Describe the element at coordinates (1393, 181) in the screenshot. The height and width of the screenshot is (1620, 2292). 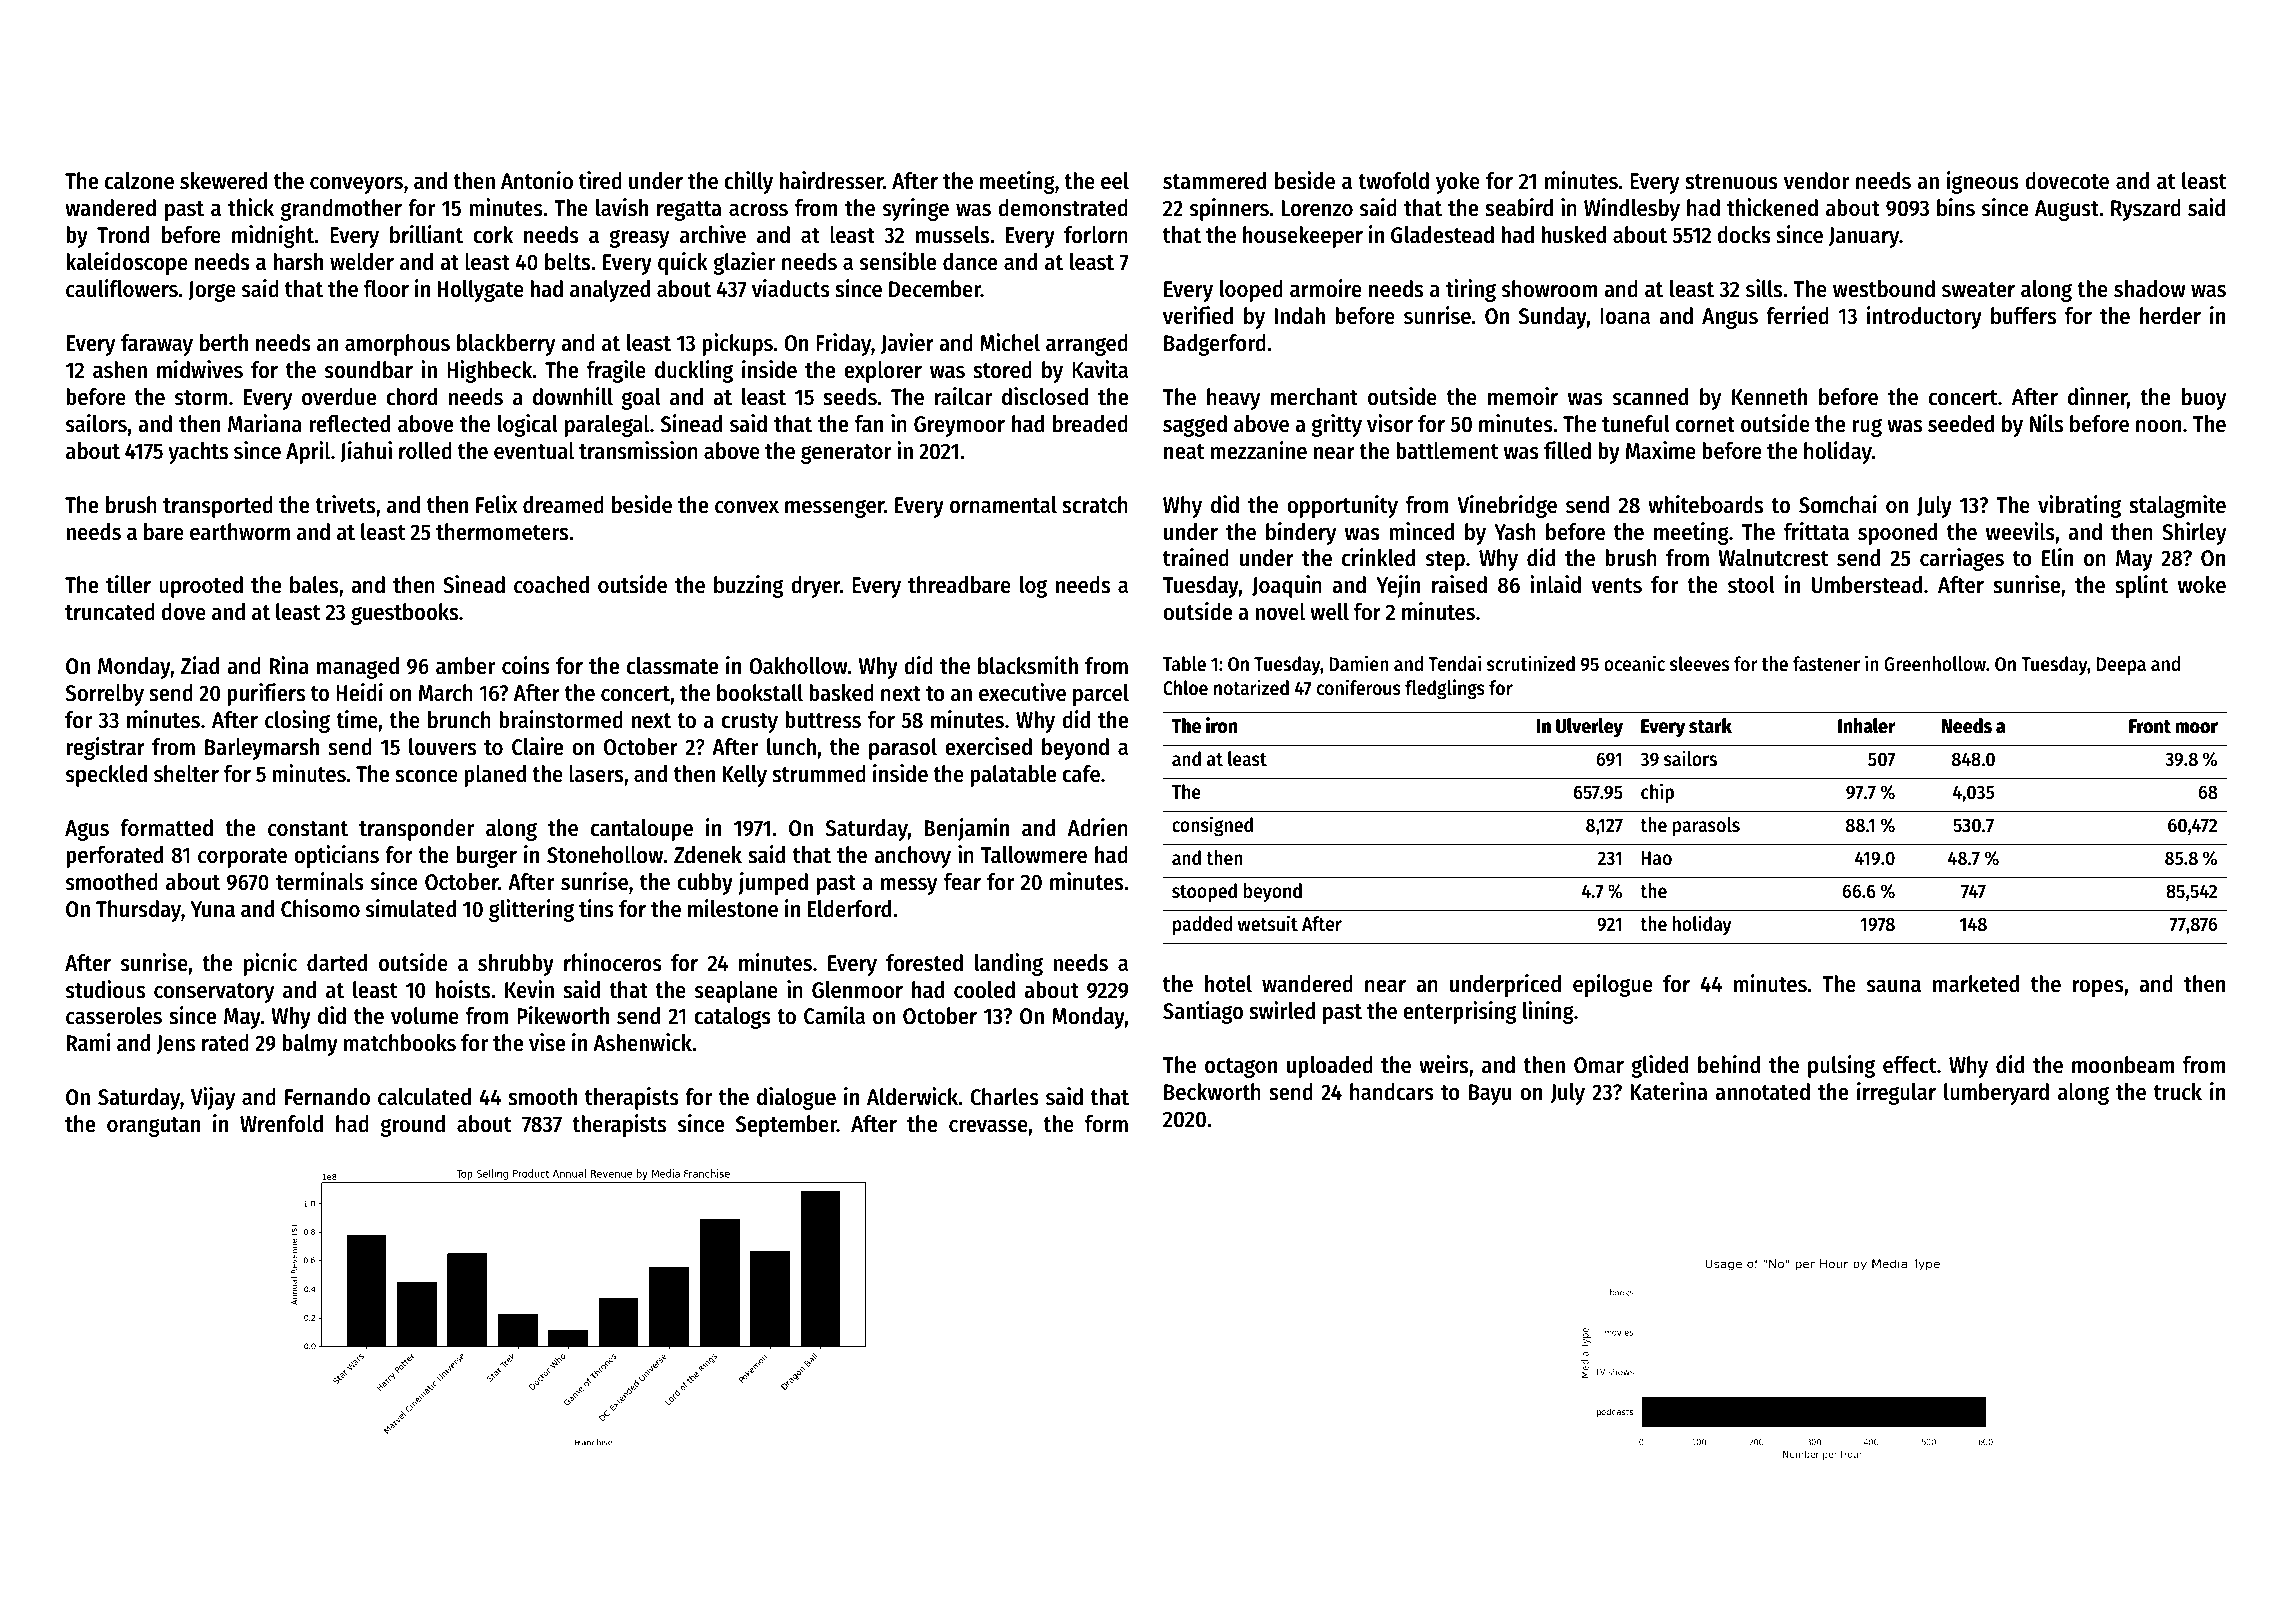
I see `twofold` at that location.
